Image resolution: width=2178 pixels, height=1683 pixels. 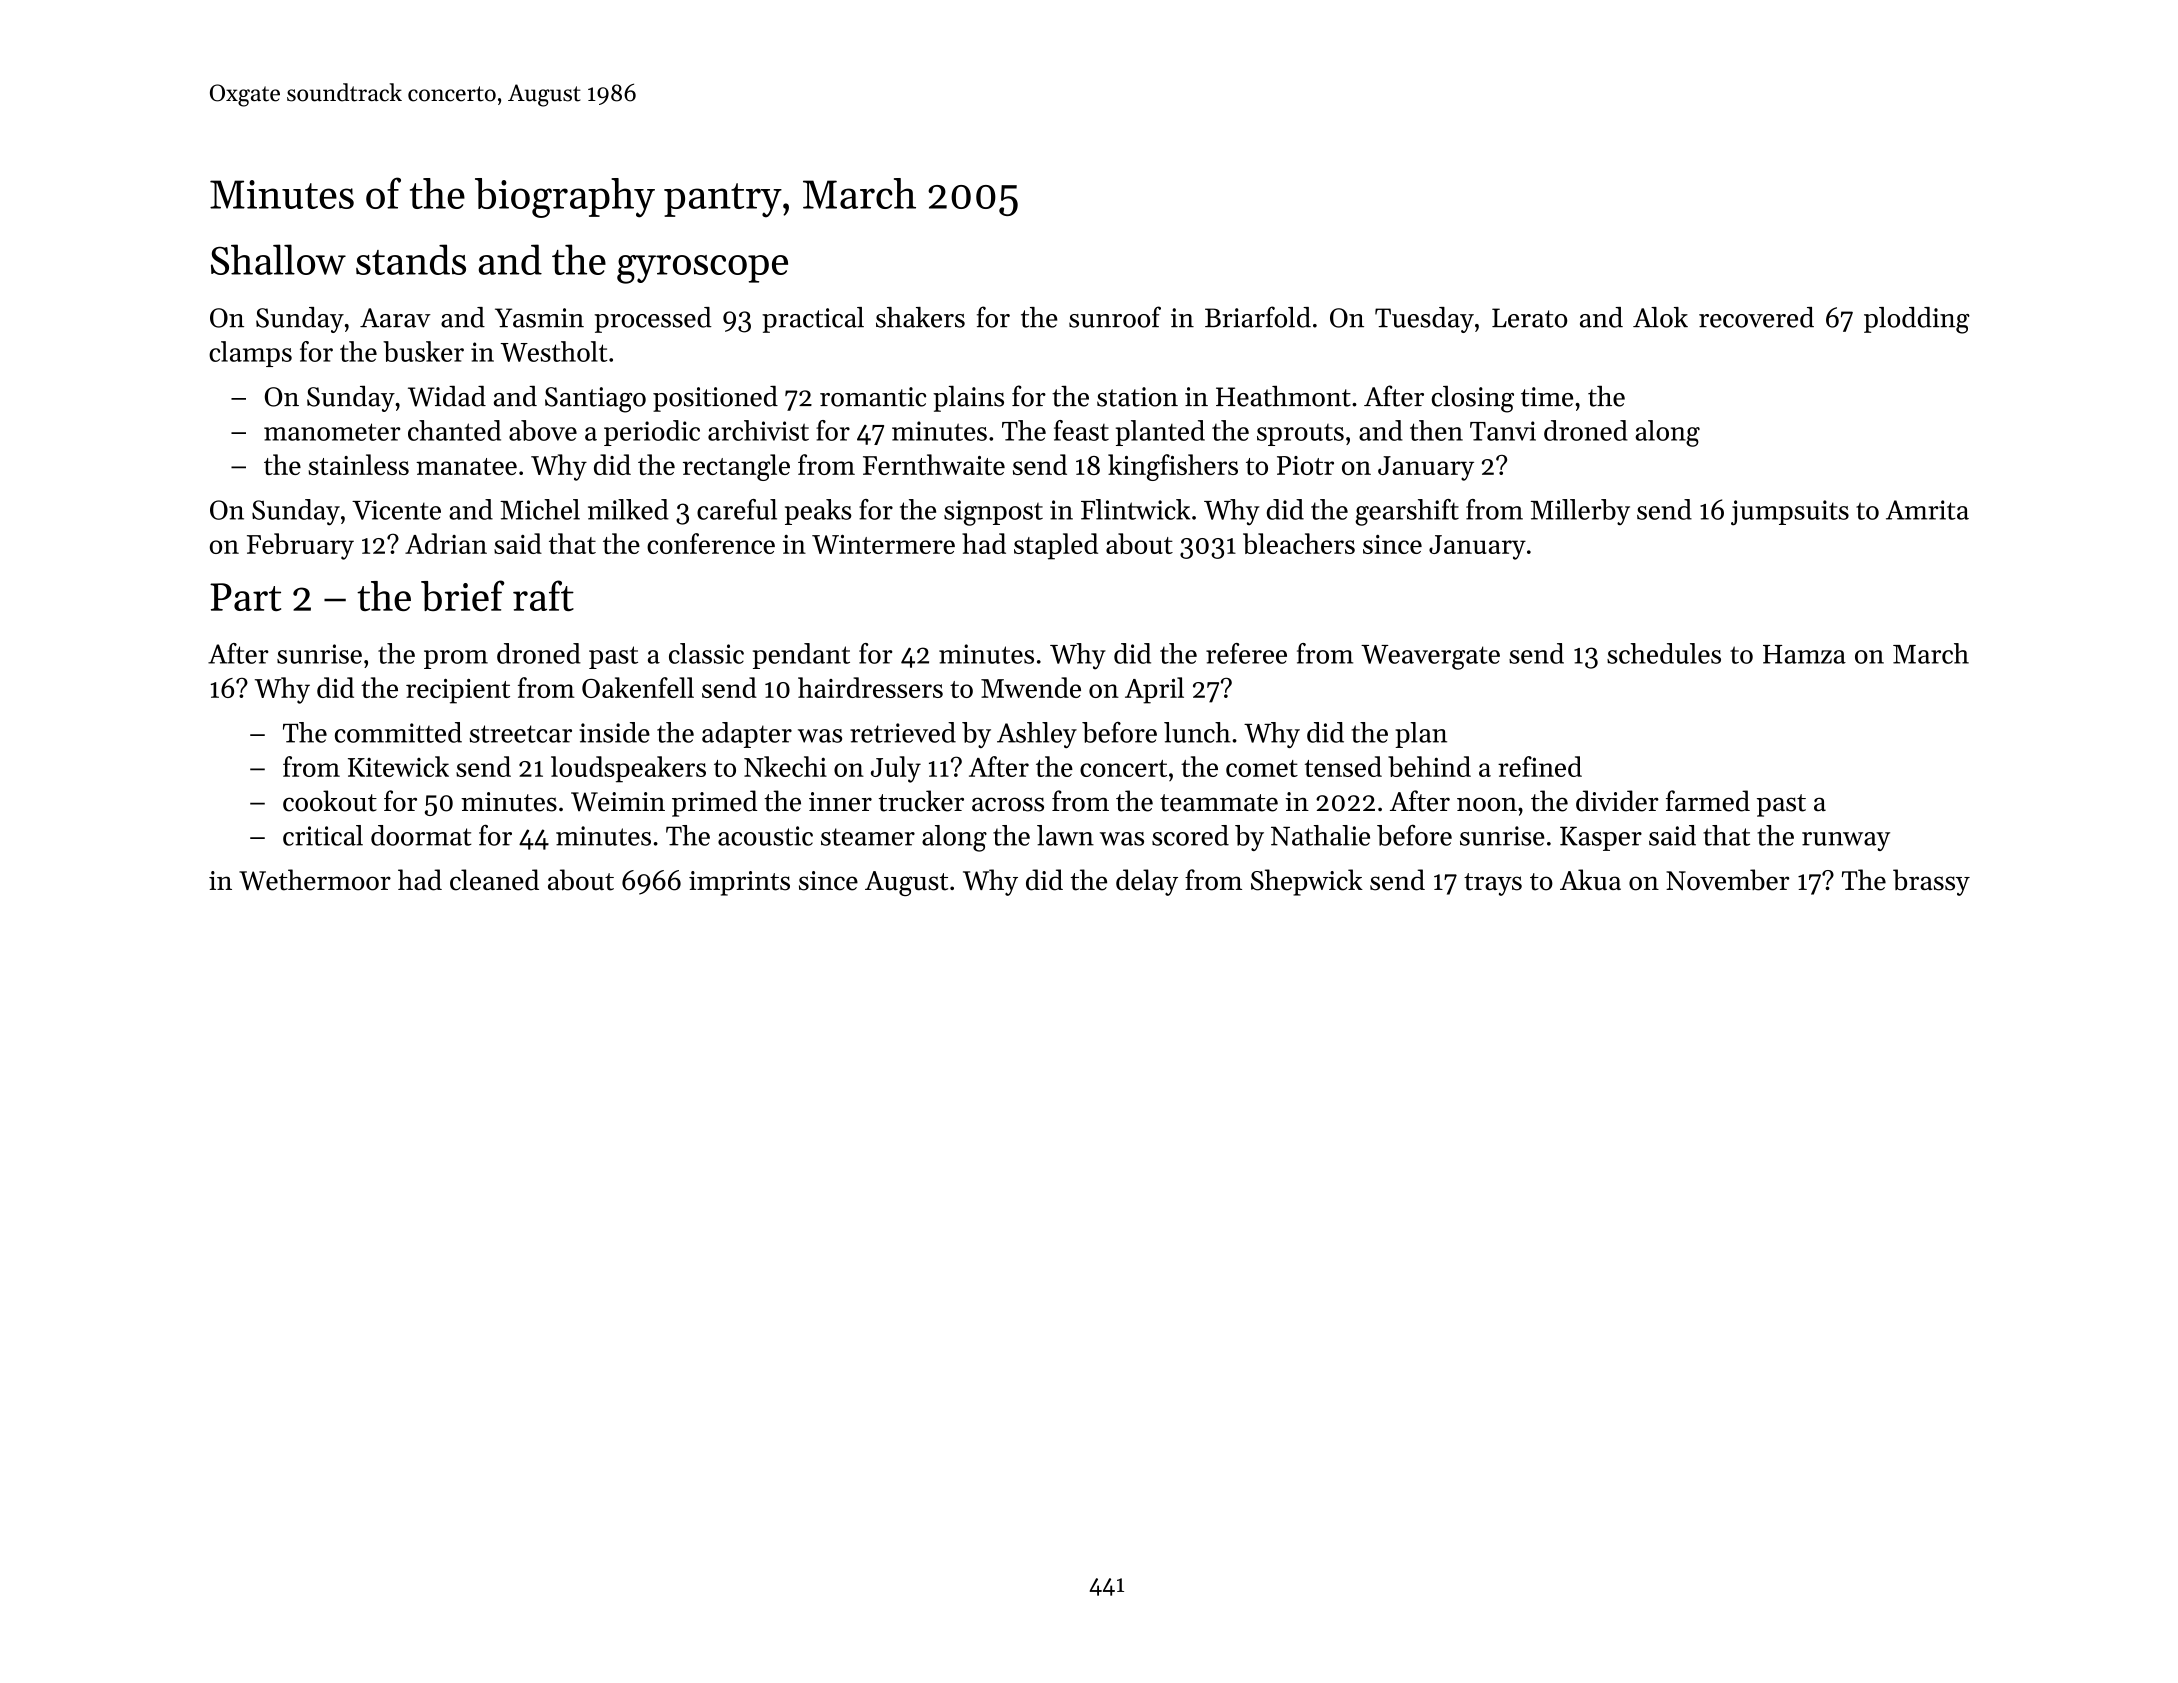 What do you see at coordinates (765, 836) in the document?
I see `acoustic` at bounding box center [765, 836].
